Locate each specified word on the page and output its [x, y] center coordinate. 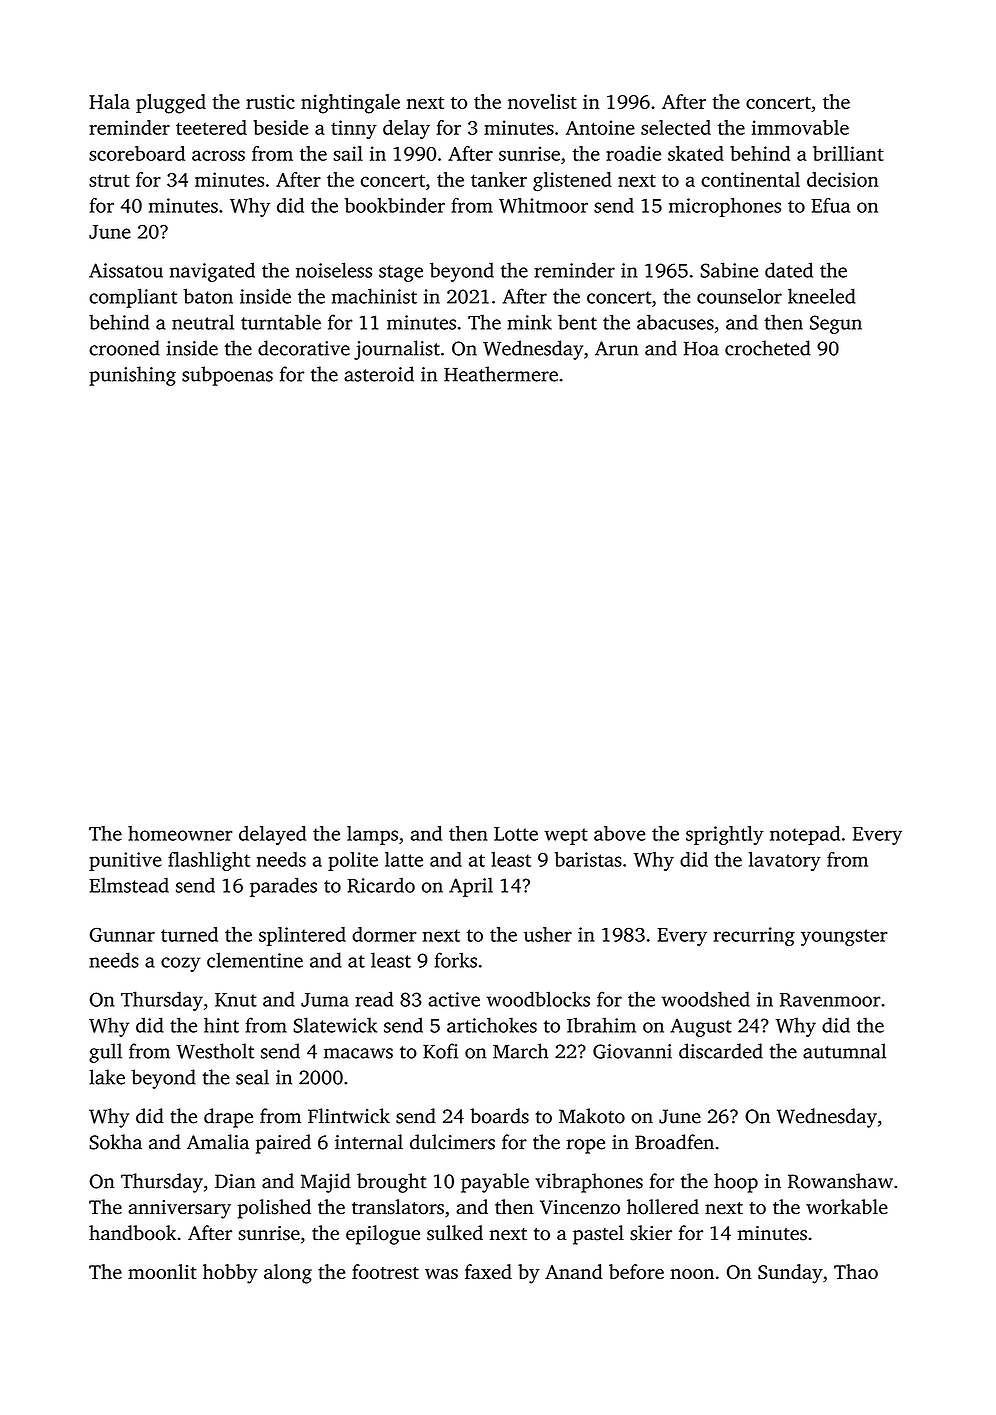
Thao [856, 1271]
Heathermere [501, 374]
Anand [574, 1271]
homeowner [180, 833]
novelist [542, 101]
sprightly [725, 835]
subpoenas [227, 376]
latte [404, 859]
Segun [836, 324]
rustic [270, 101]
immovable [800, 127]
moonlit [162, 1271]
